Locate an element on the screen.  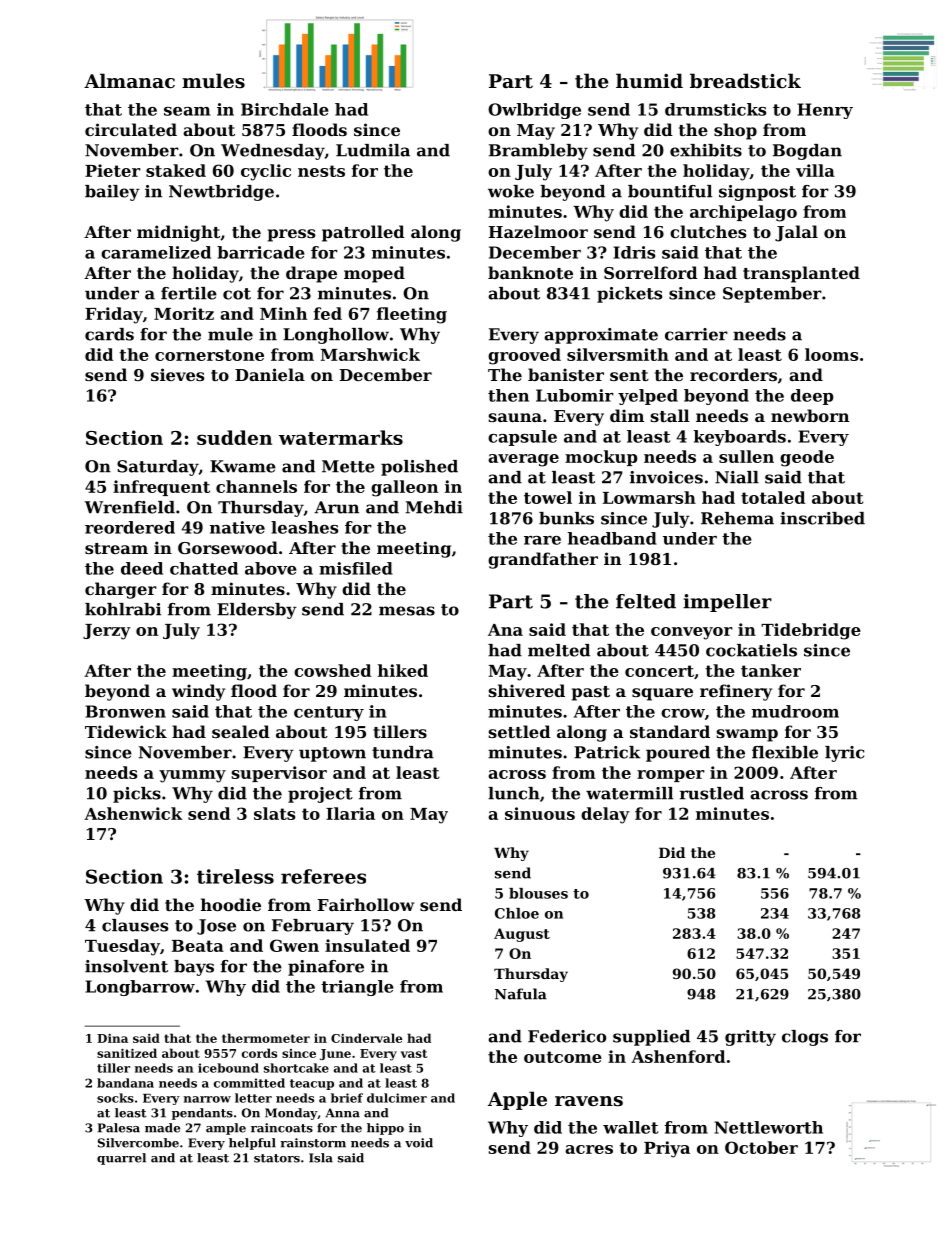
gritty is located at coordinates (750, 1038).
